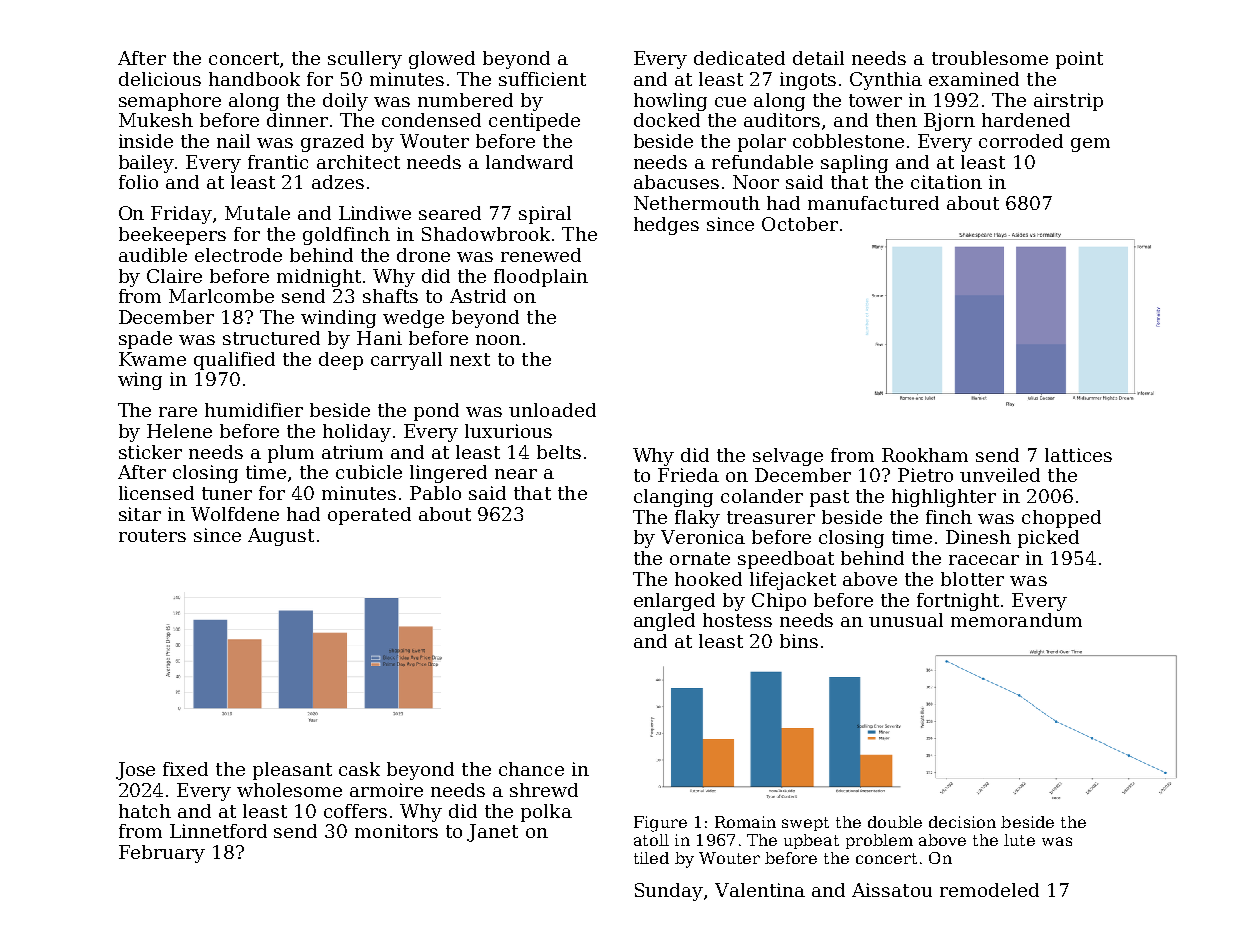 This image has height=952, width=1233. I want to click on chance, so click(531, 769).
